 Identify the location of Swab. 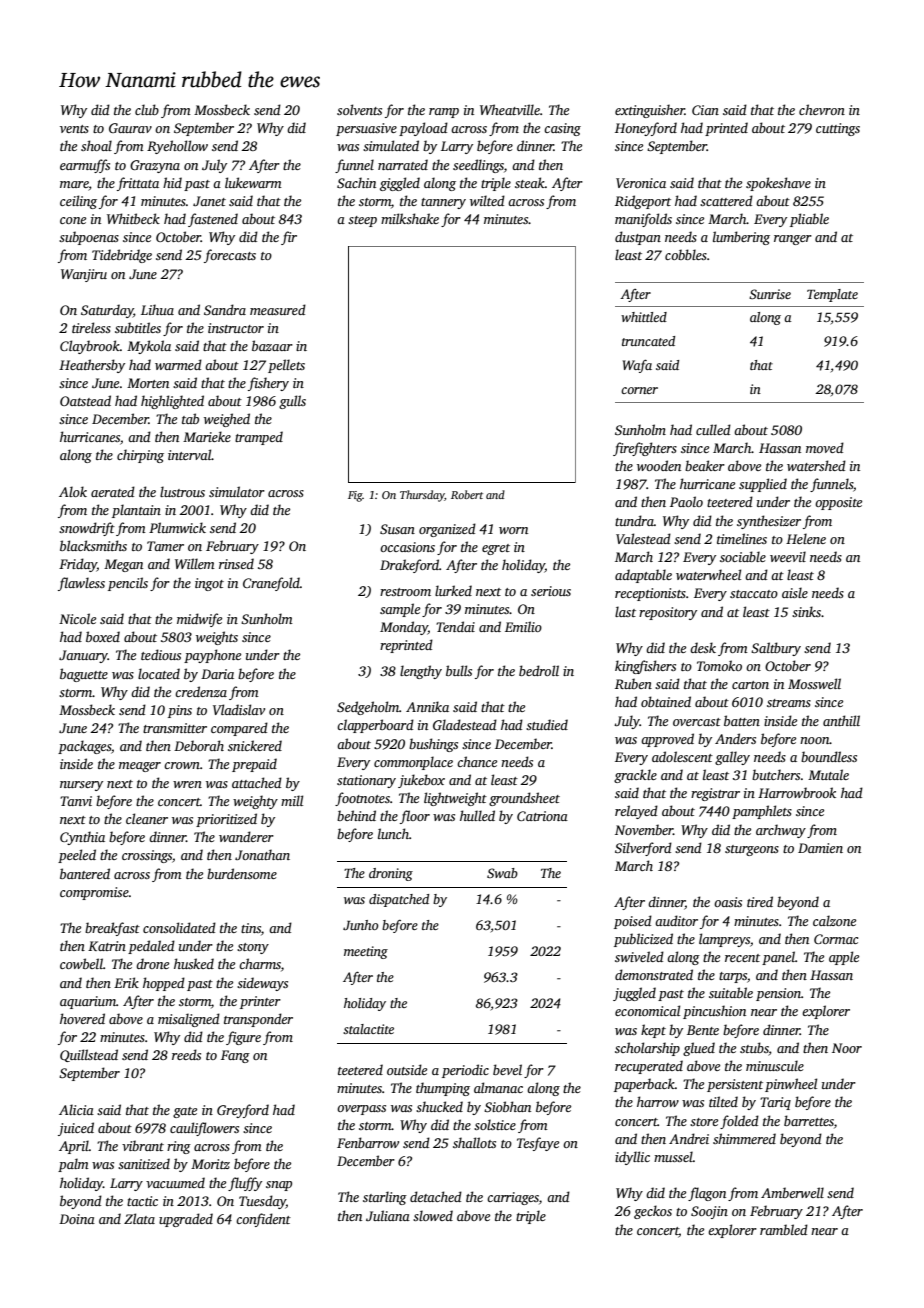
(502, 873).
